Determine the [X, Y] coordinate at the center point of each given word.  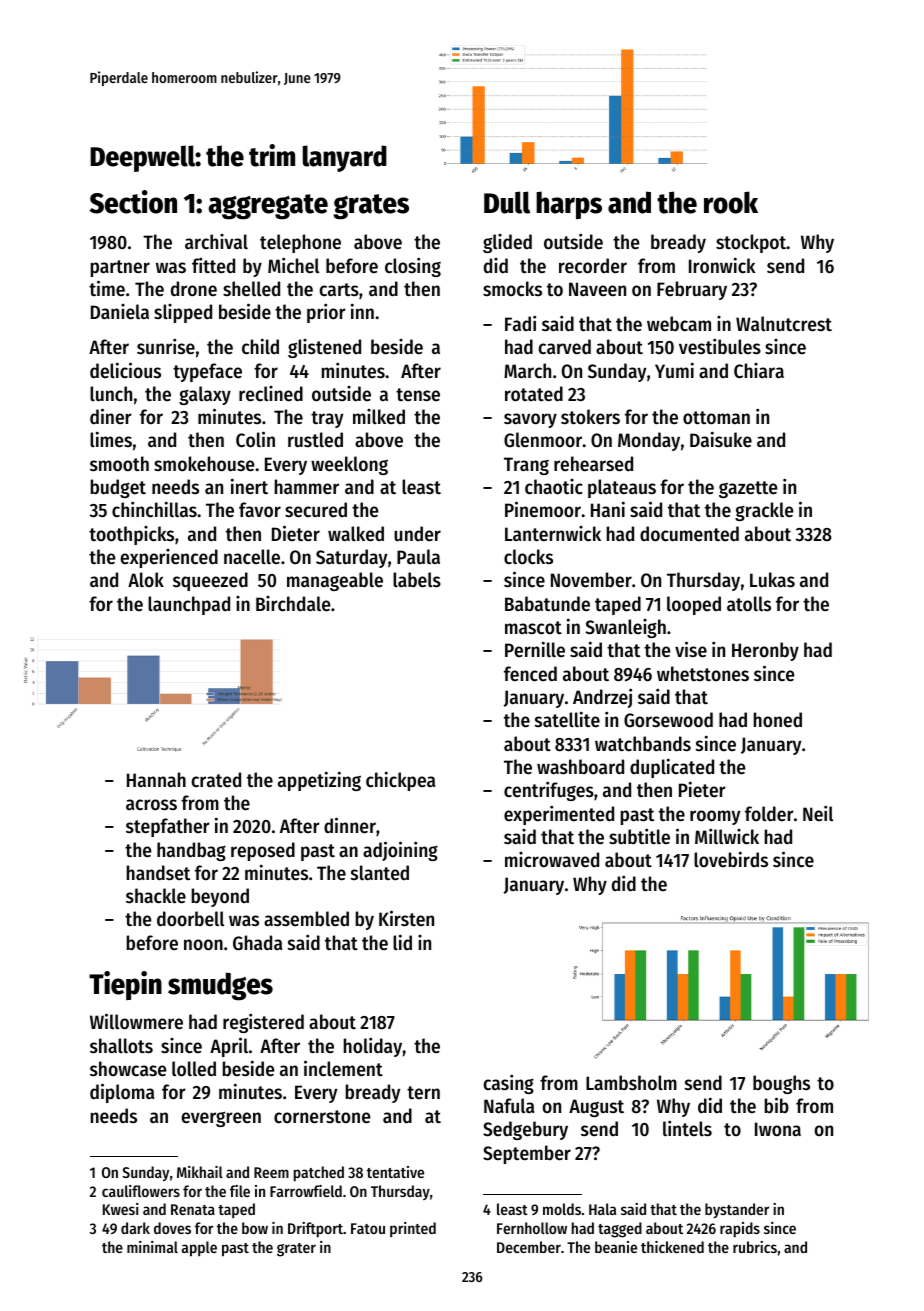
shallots [121, 1046]
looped [694, 605]
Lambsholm [631, 1083]
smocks [512, 289]
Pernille [535, 649]
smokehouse [204, 464]
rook [731, 202]
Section [133, 202]
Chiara [759, 371]
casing [509, 1084]
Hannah [156, 779]
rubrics [755, 1247]
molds [562, 1209]
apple [199, 1249]
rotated [534, 394]
